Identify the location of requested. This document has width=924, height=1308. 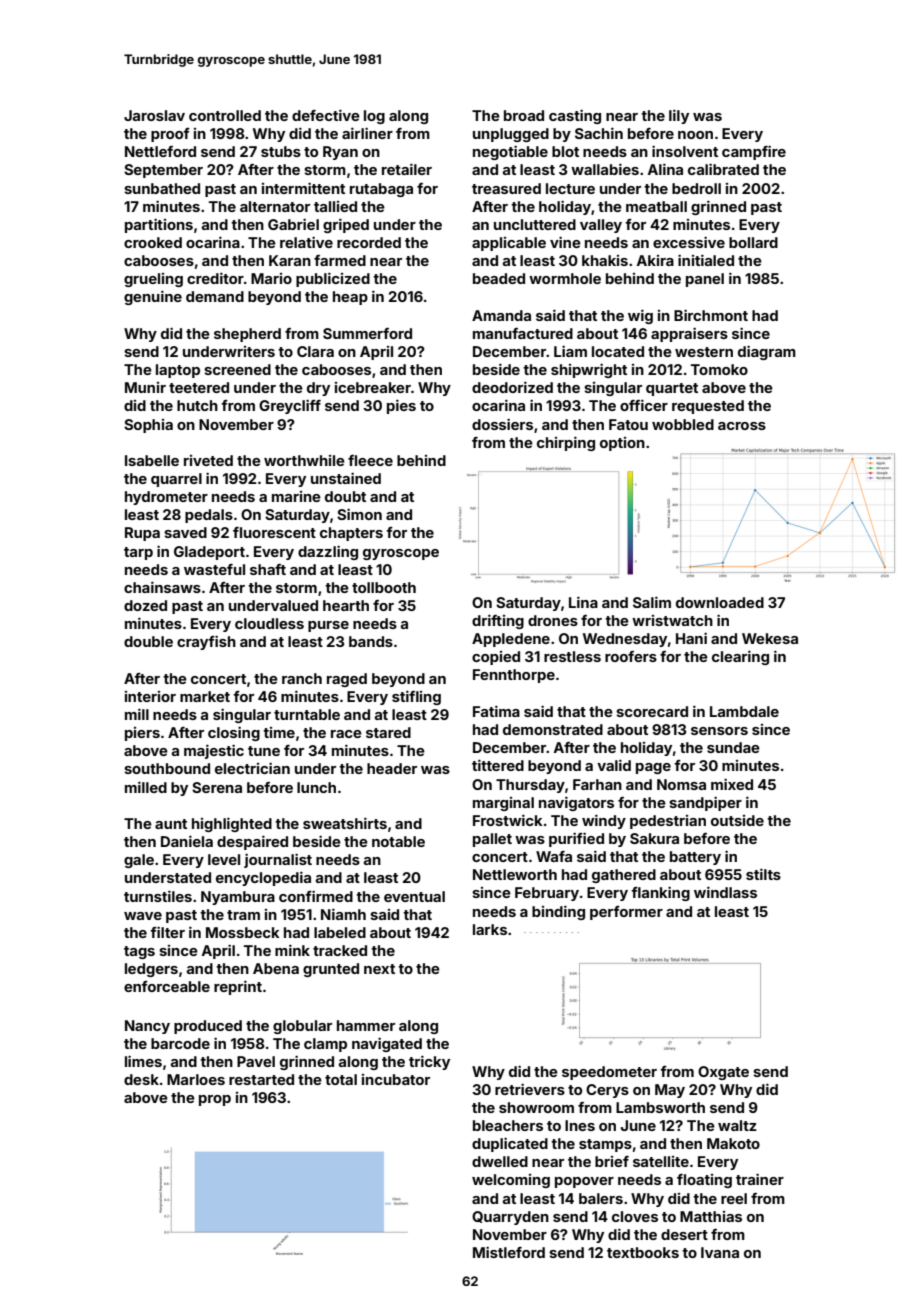
(708, 407).
